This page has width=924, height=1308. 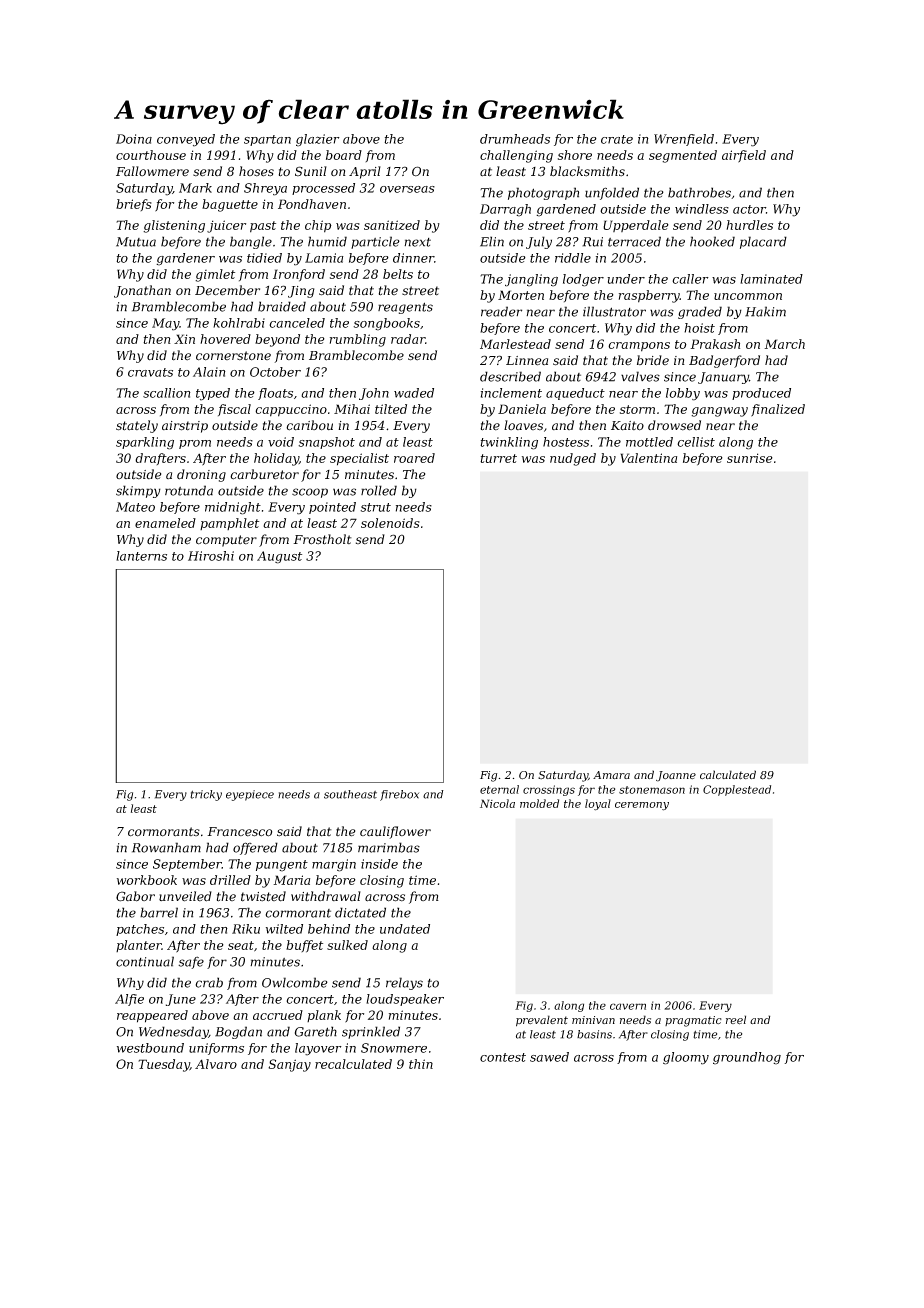 What do you see at coordinates (642, 806) in the page?
I see `ceremony` at bounding box center [642, 806].
